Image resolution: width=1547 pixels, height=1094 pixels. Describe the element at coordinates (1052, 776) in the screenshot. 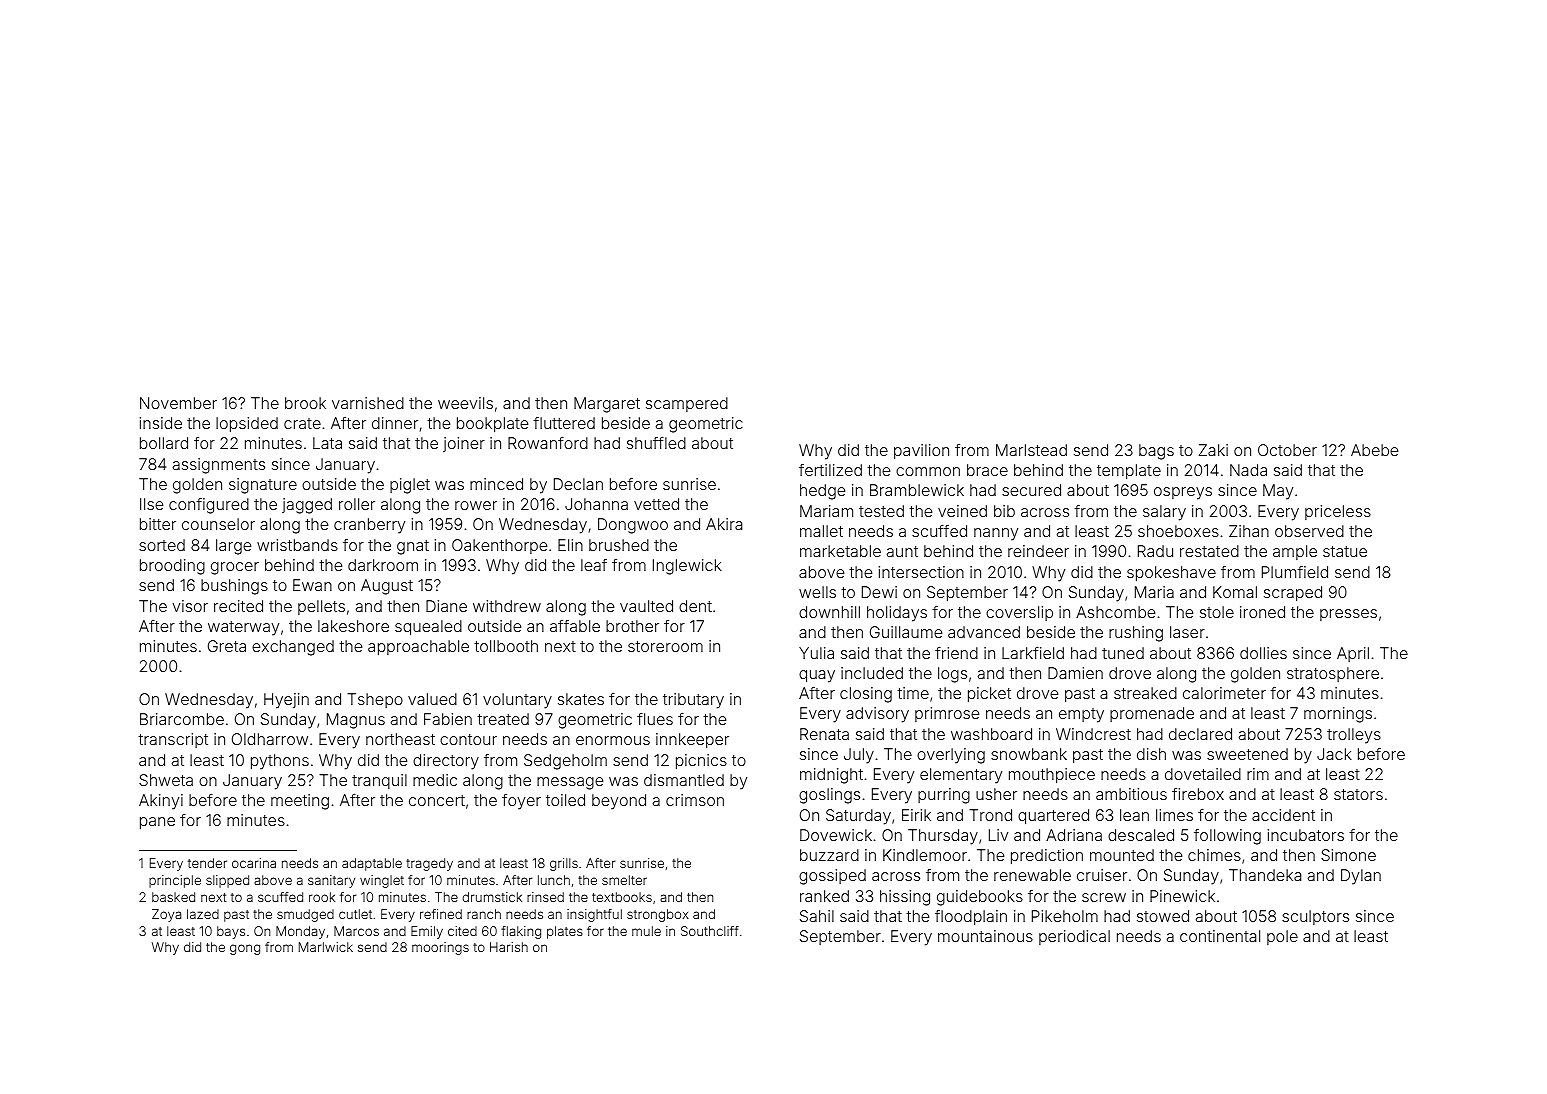

I see `mouthpiece` at that location.
